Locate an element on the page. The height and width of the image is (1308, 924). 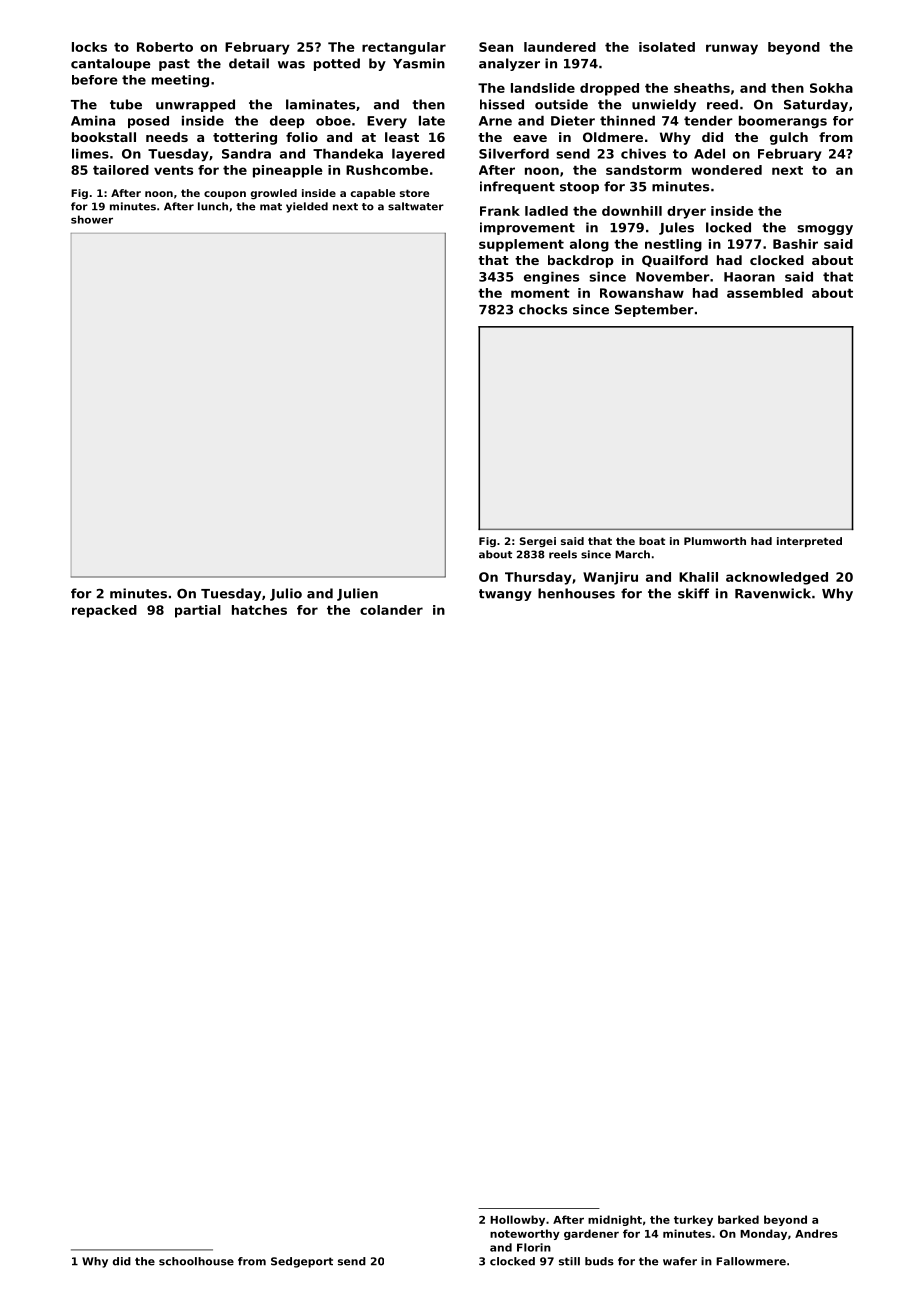
henhouses is located at coordinates (576, 593).
